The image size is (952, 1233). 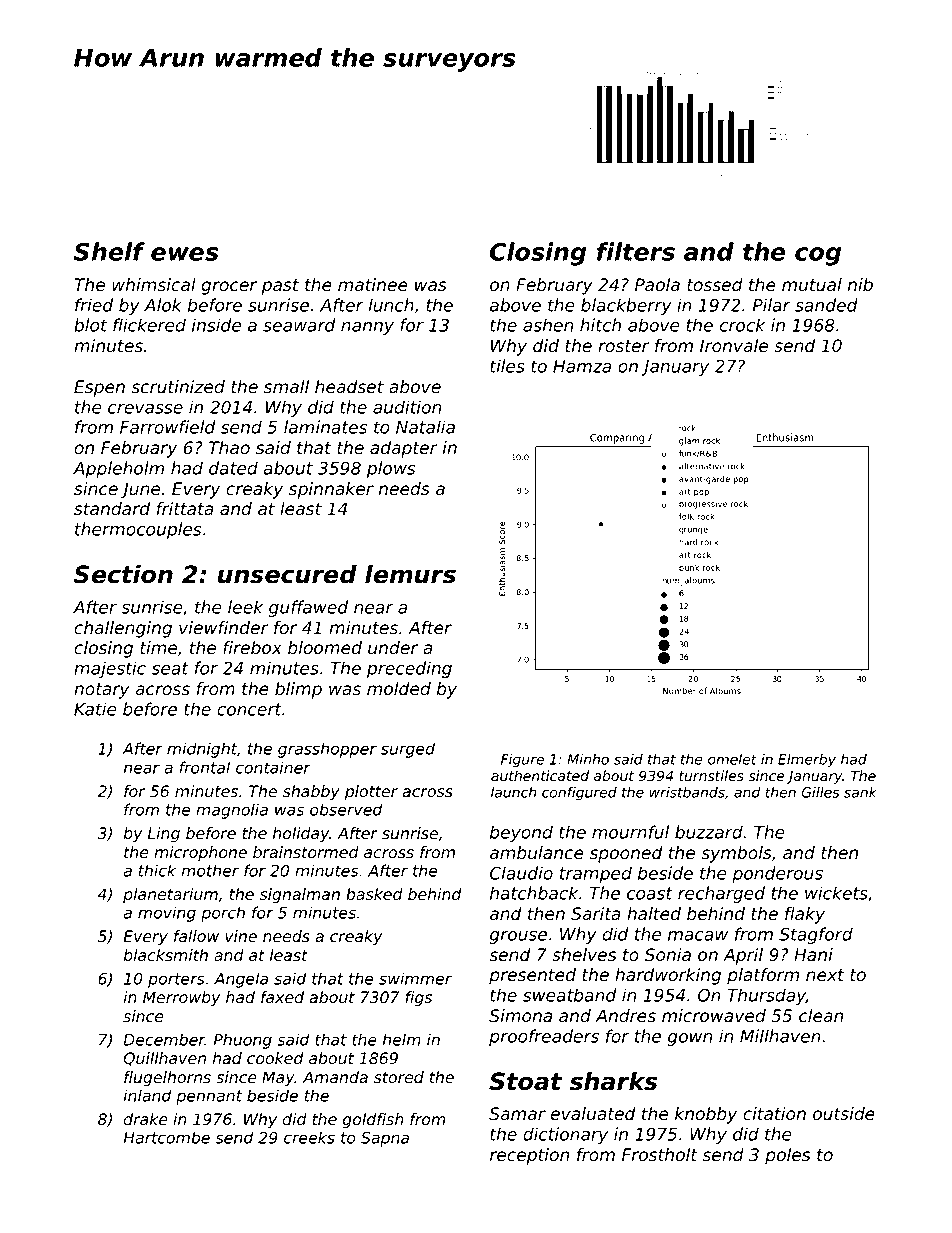 I want to click on Minho, so click(x=588, y=759).
